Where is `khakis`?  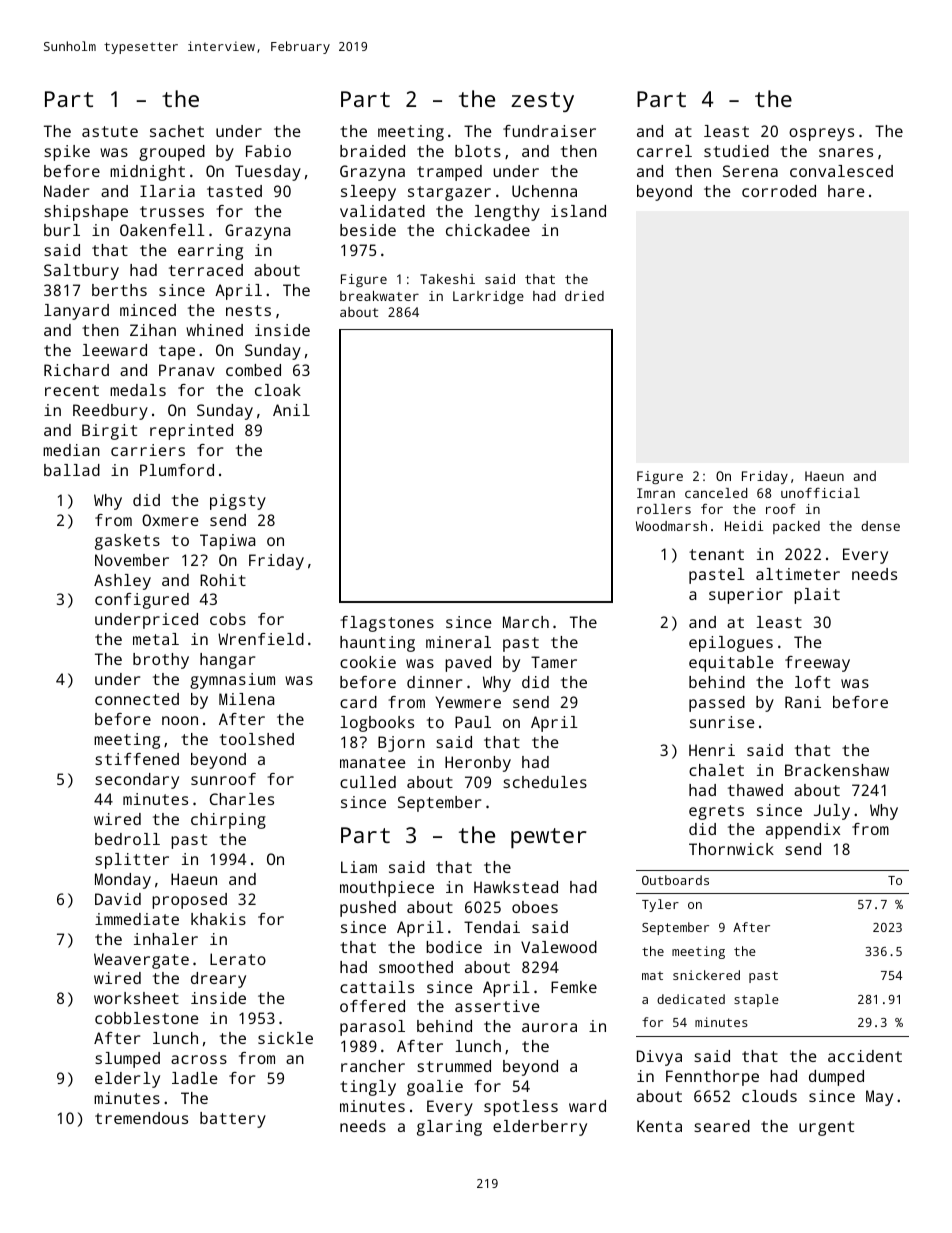
khakis is located at coordinates (218, 919).
